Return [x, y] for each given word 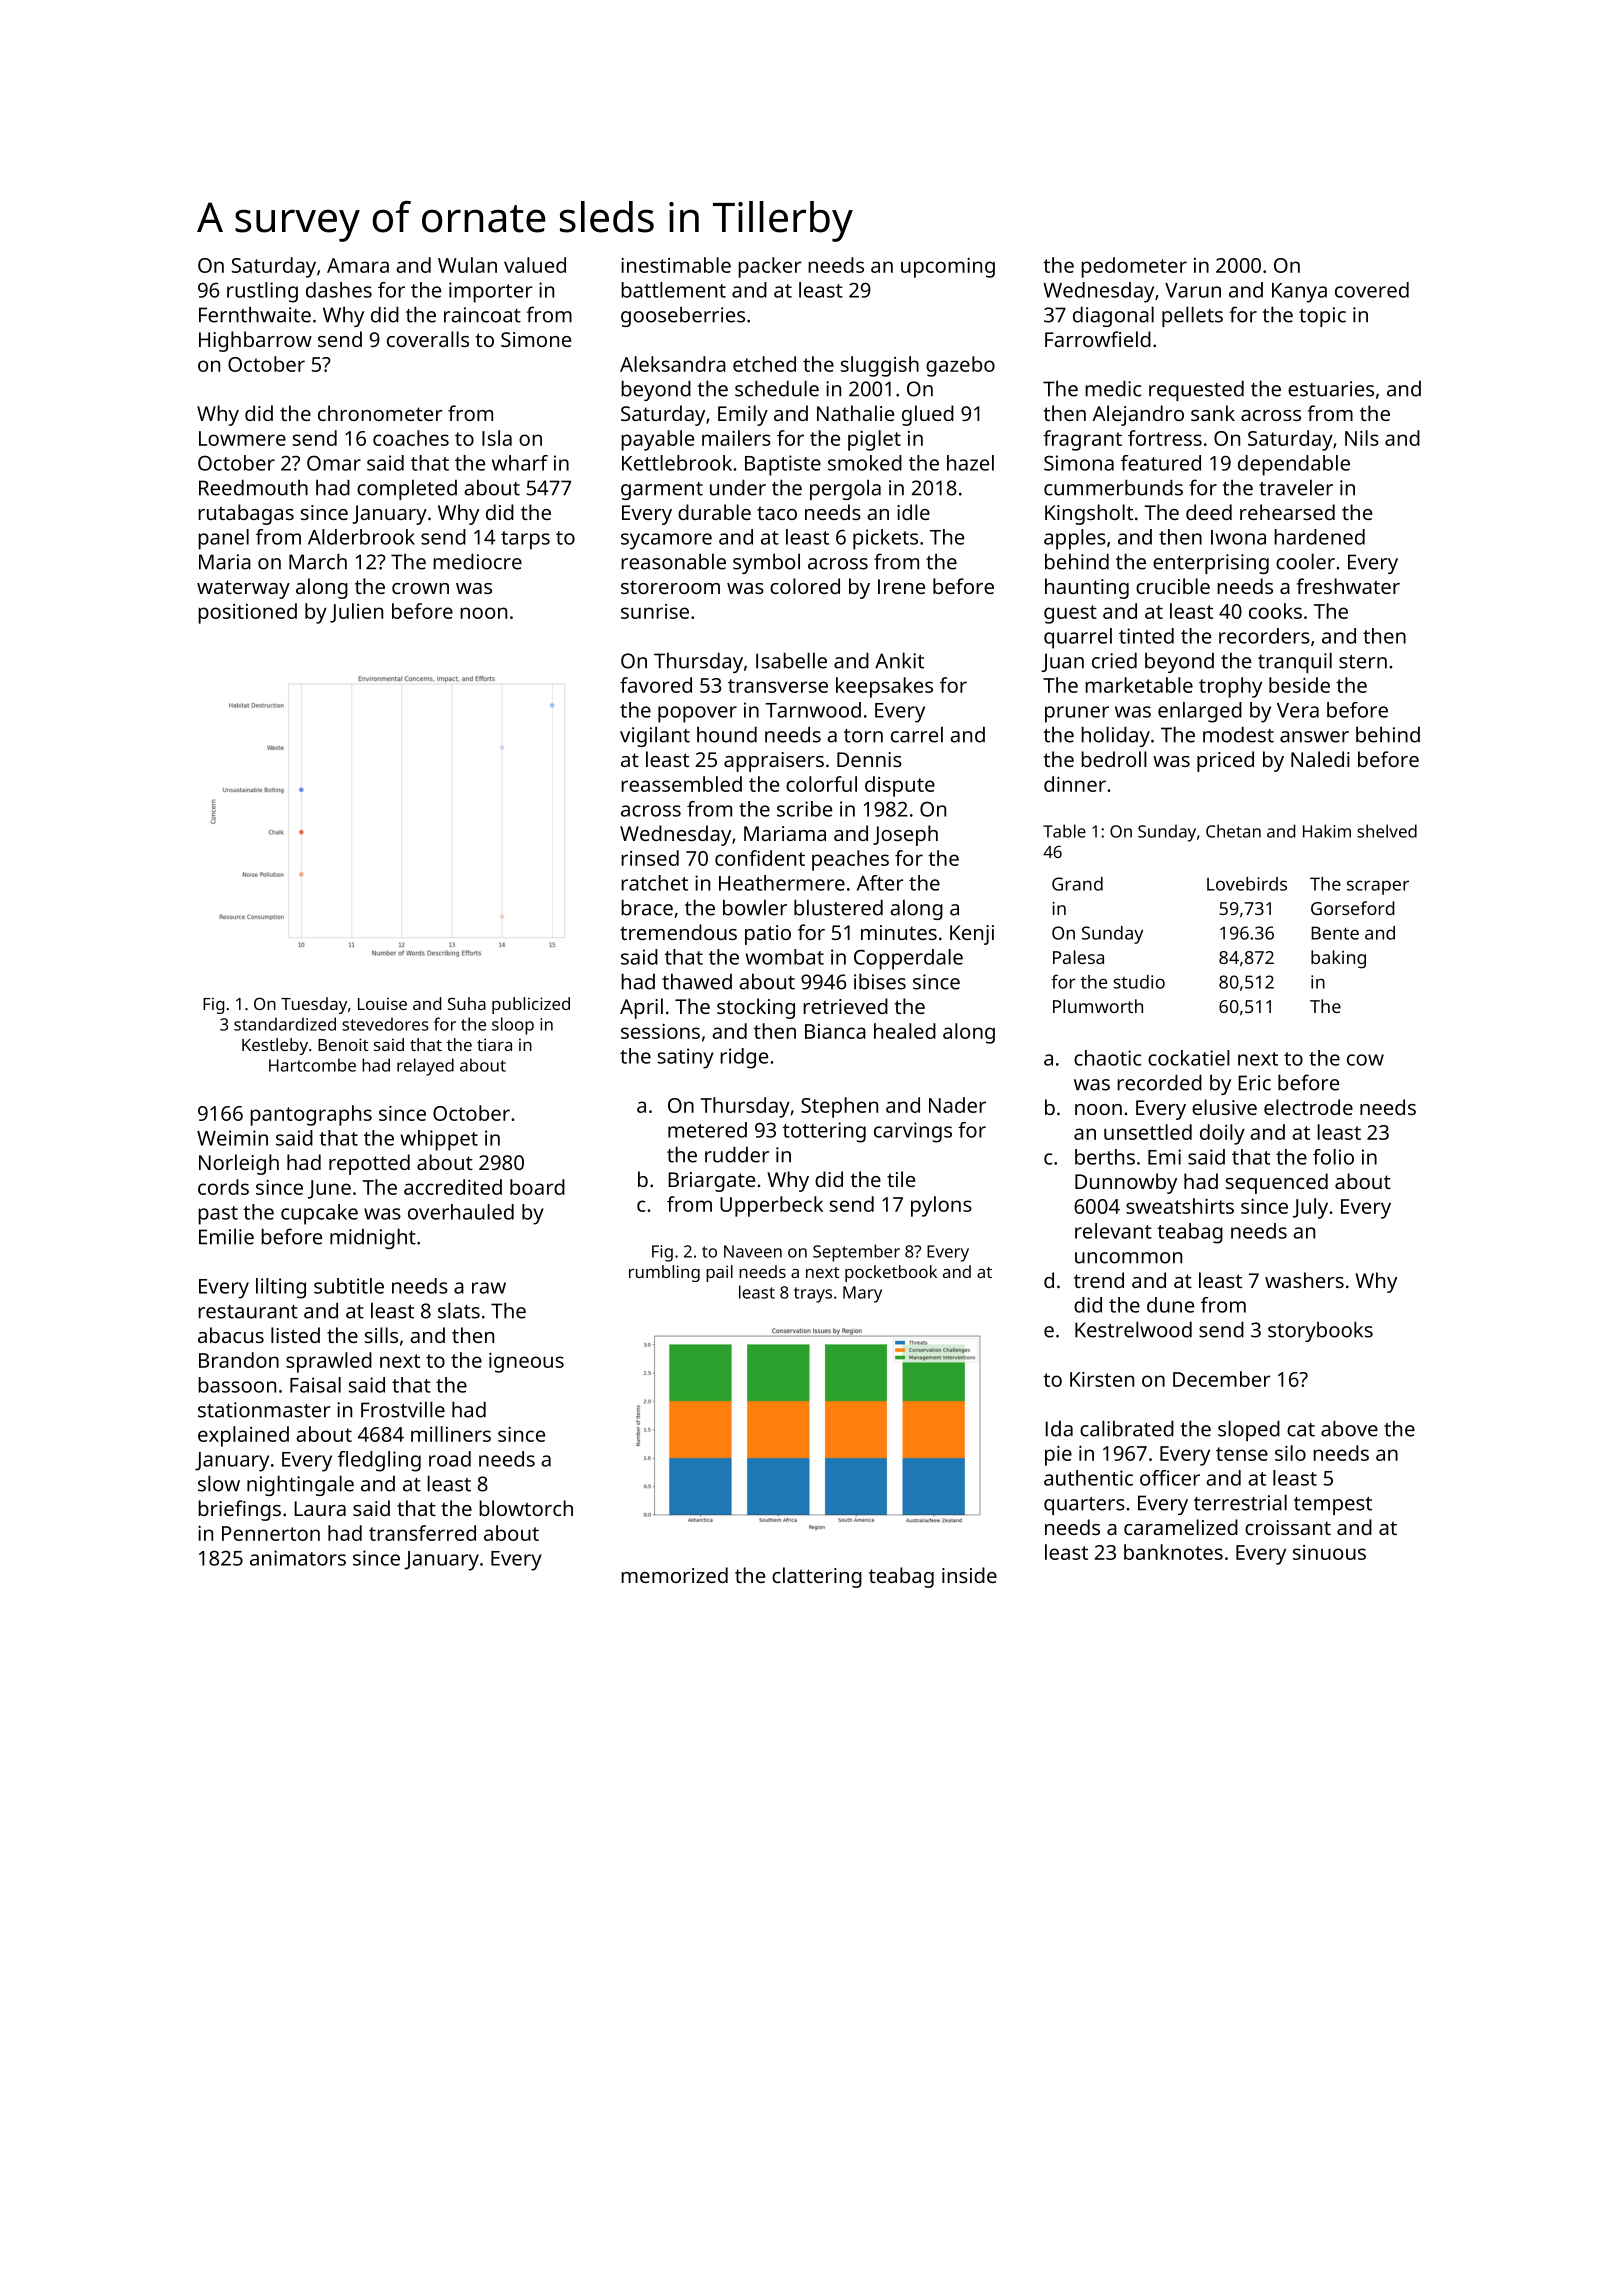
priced [1225, 761]
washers [1304, 1280]
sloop [513, 1026]
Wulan [467, 265]
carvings [913, 1132]
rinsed [650, 858]
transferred [422, 1533]
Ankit [899, 660]
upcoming [948, 267]
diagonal [1113, 316]
